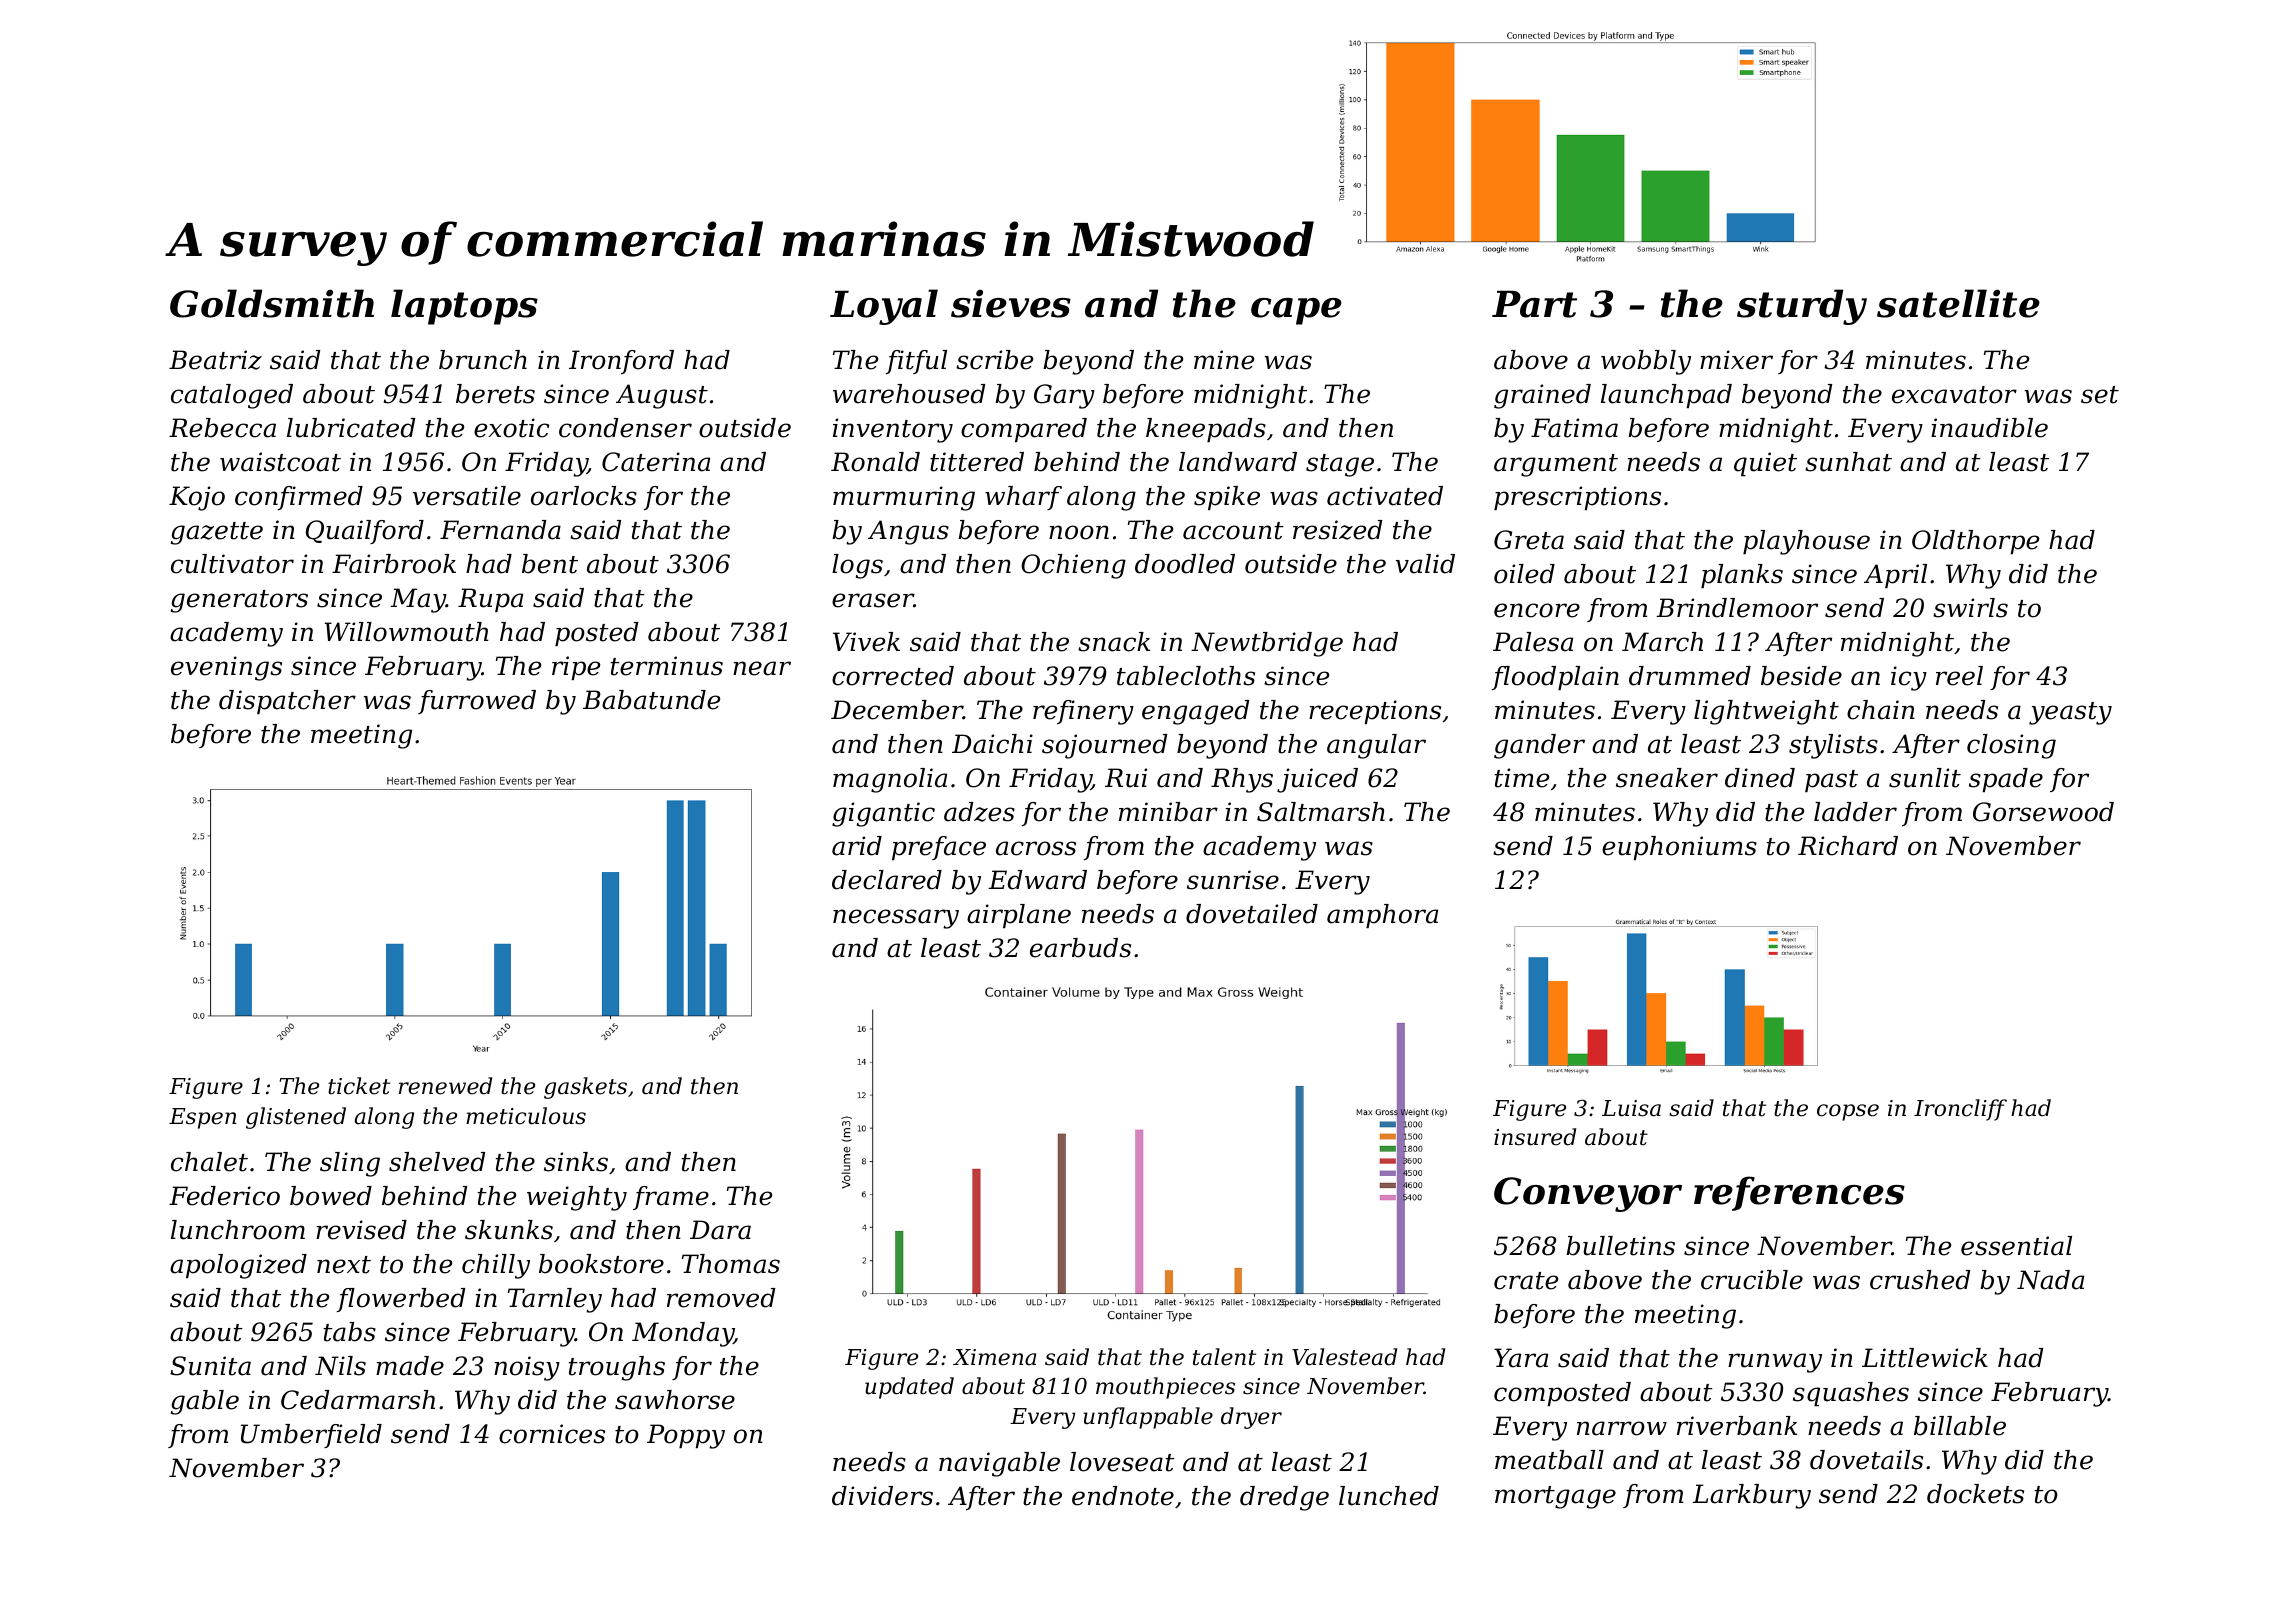  What do you see at coordinates (1535, 1137) in the document?
I see `insured` at bounding box center [1535, 1137].
